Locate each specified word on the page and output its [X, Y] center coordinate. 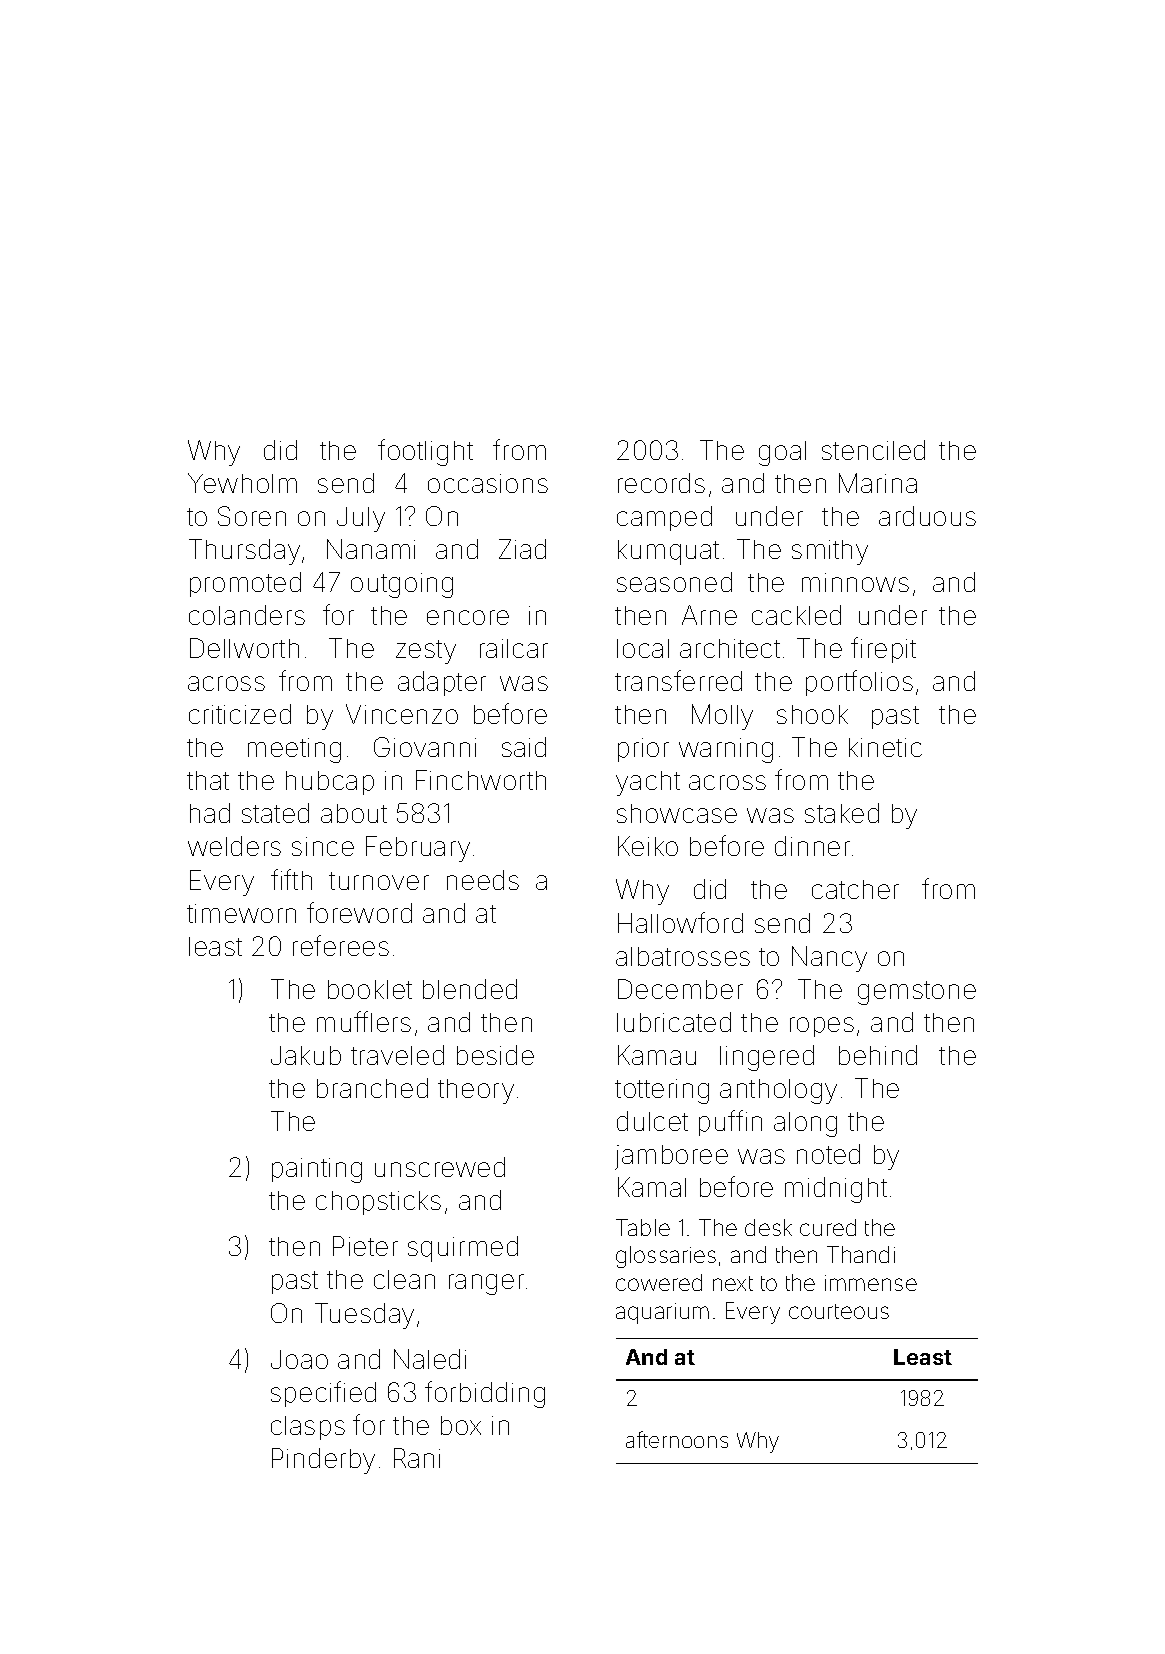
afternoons [677, 1439]
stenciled [873, 450]
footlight [425, 452]
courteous [839, 1311]
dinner [812, 846]
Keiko [648, 846]
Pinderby [323, 1461]
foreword [359, 912]
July [361, 519]
